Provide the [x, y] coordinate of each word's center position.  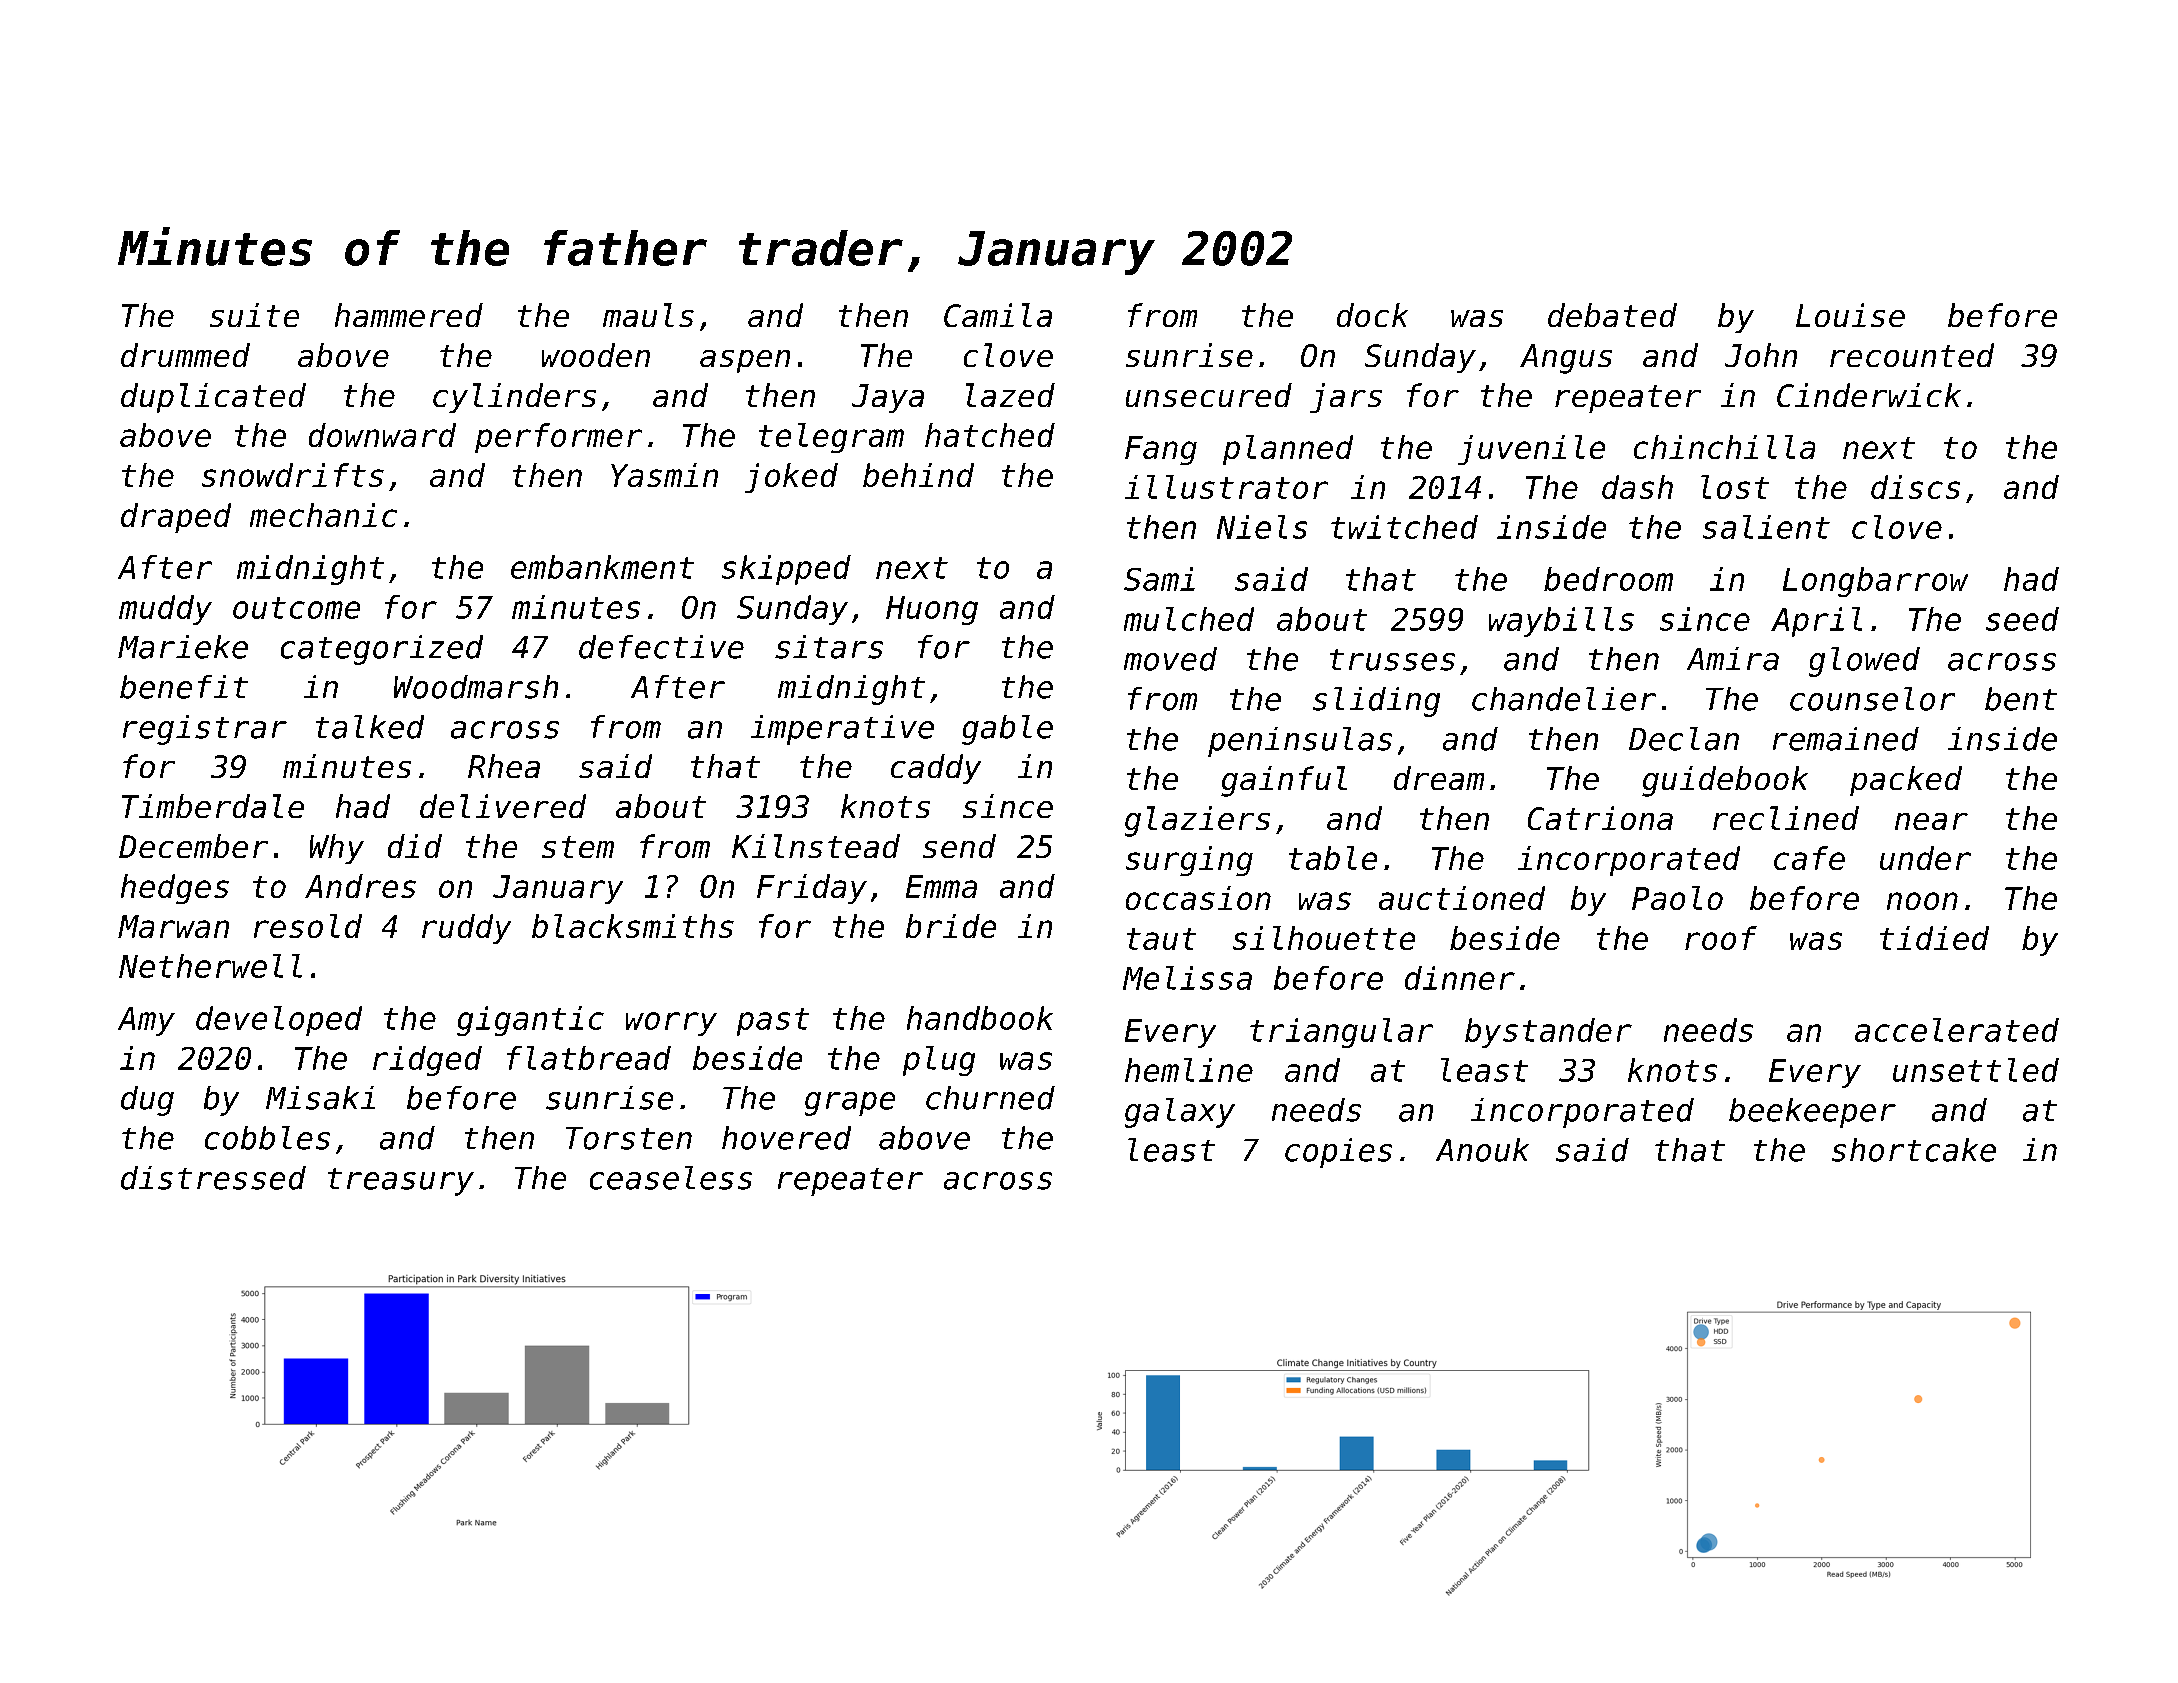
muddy [165, 610]
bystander [1548, 1033]
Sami [1159, 579]
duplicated [213, 398]
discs [1915, 487]
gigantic [530, 1021]
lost [1735, 487]
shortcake [1914, 1150]
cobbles [267, 1138]
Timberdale [213, 806]
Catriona [1600, 818]
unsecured [1209, 395]
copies [1338, 1153]
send [959, 846]
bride [951, 926]
